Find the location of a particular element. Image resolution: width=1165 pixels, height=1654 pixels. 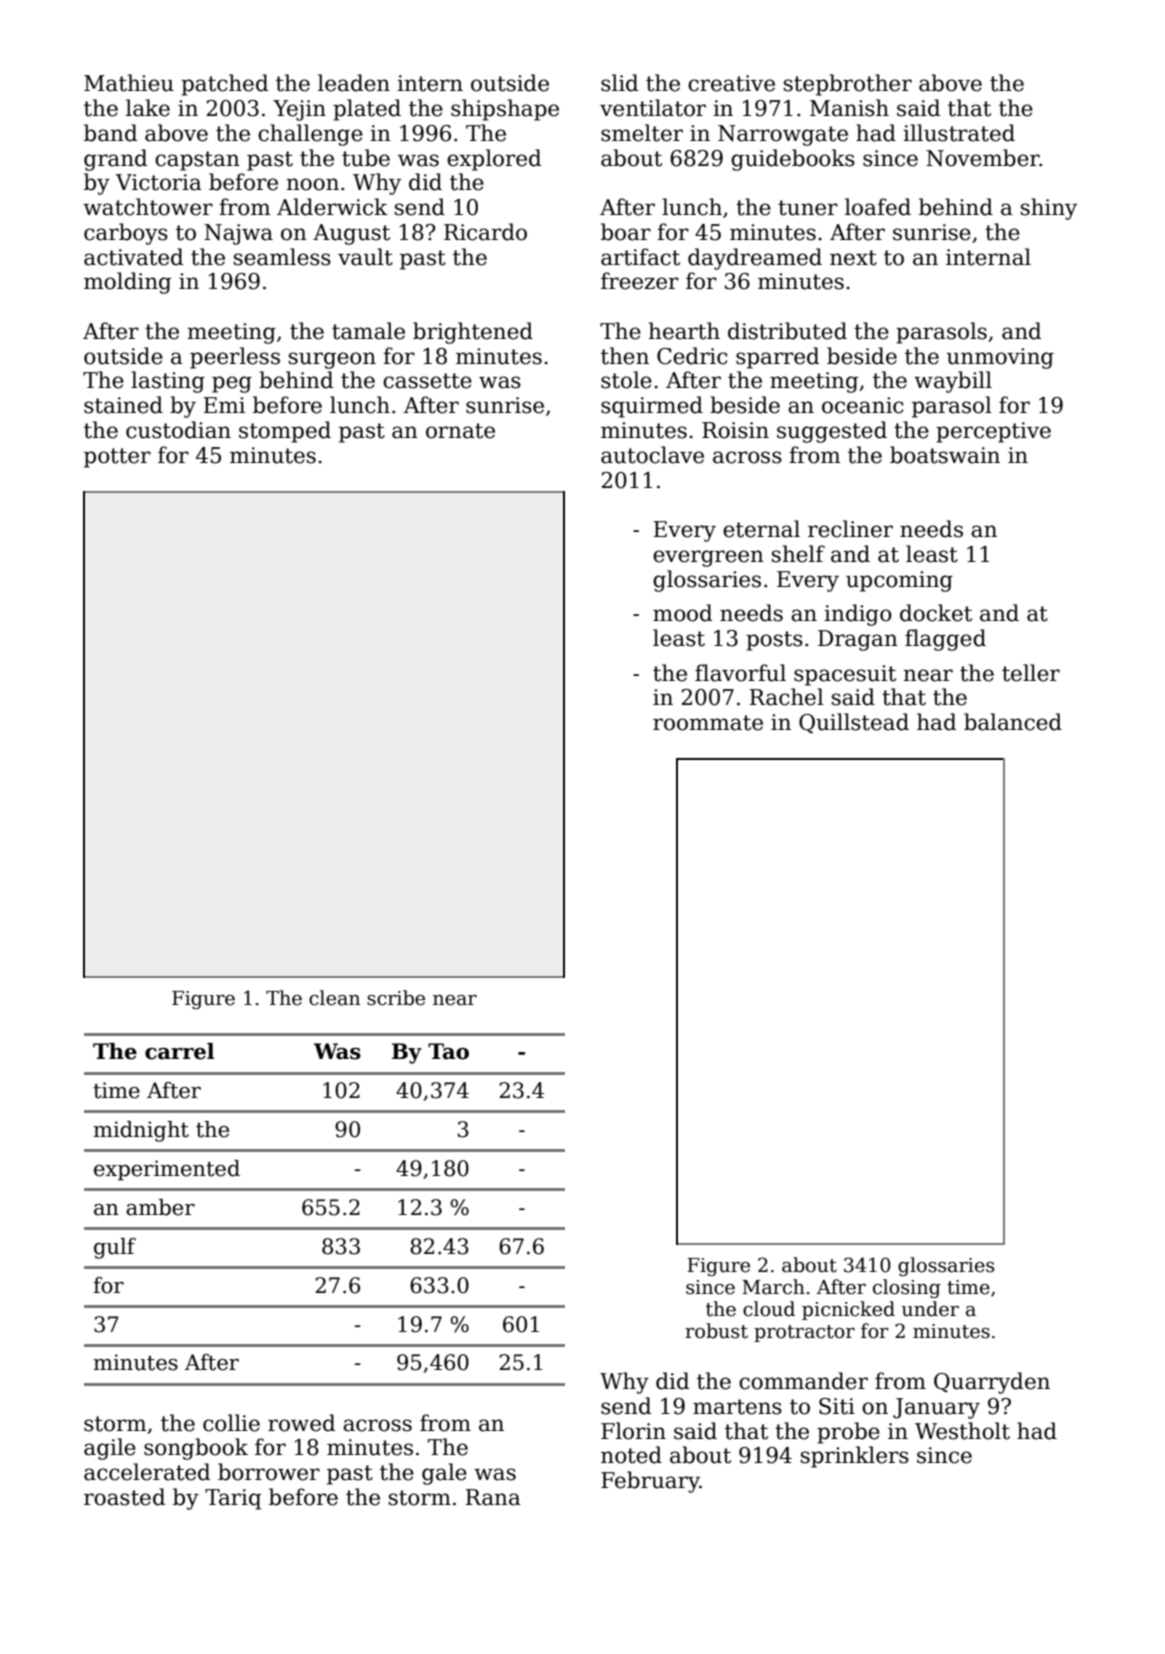

clean is located at coordinates (334, 998).
